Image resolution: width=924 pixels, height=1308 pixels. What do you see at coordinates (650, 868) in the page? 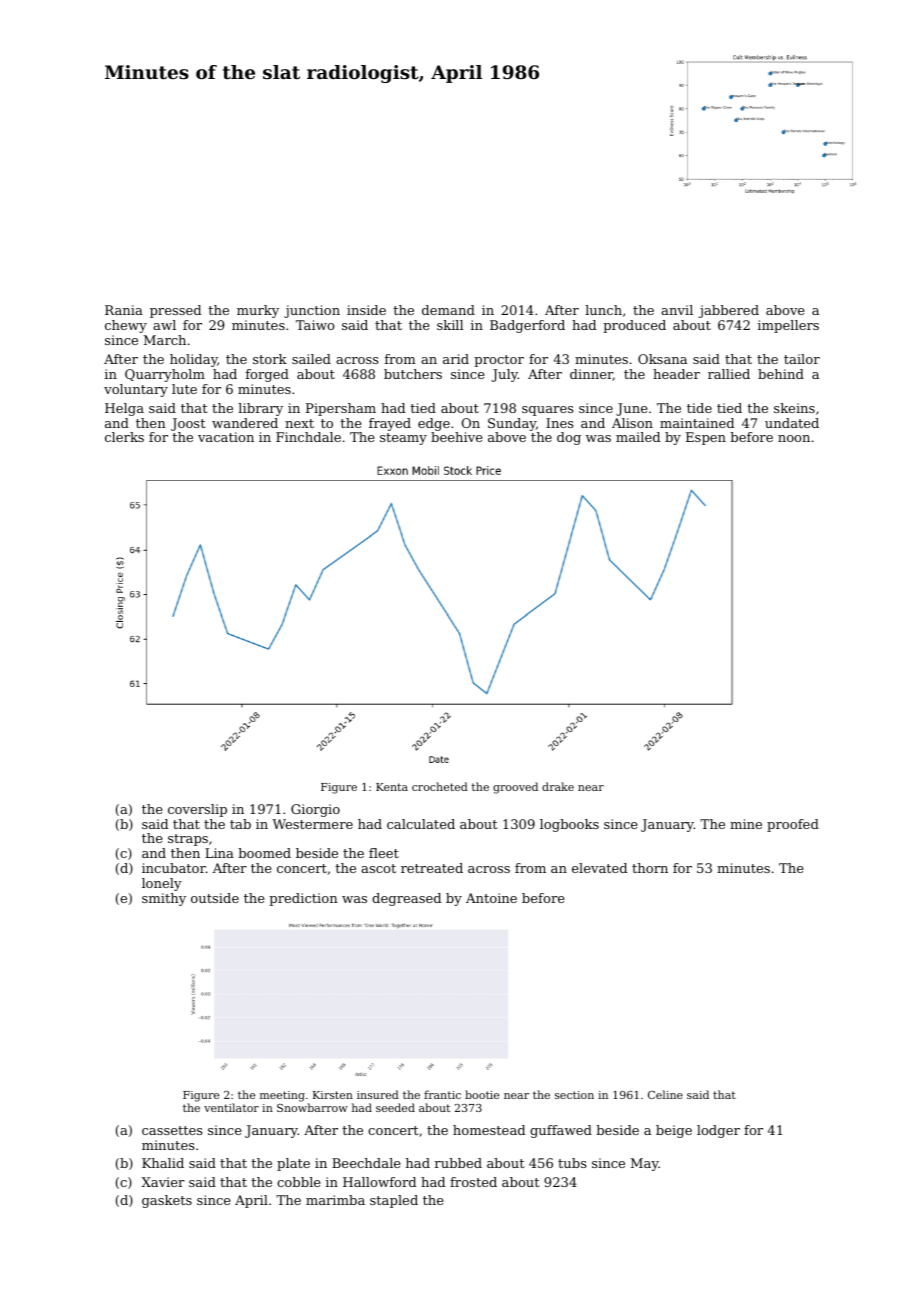
I see `thorn` at bounding box center [650, 868].
